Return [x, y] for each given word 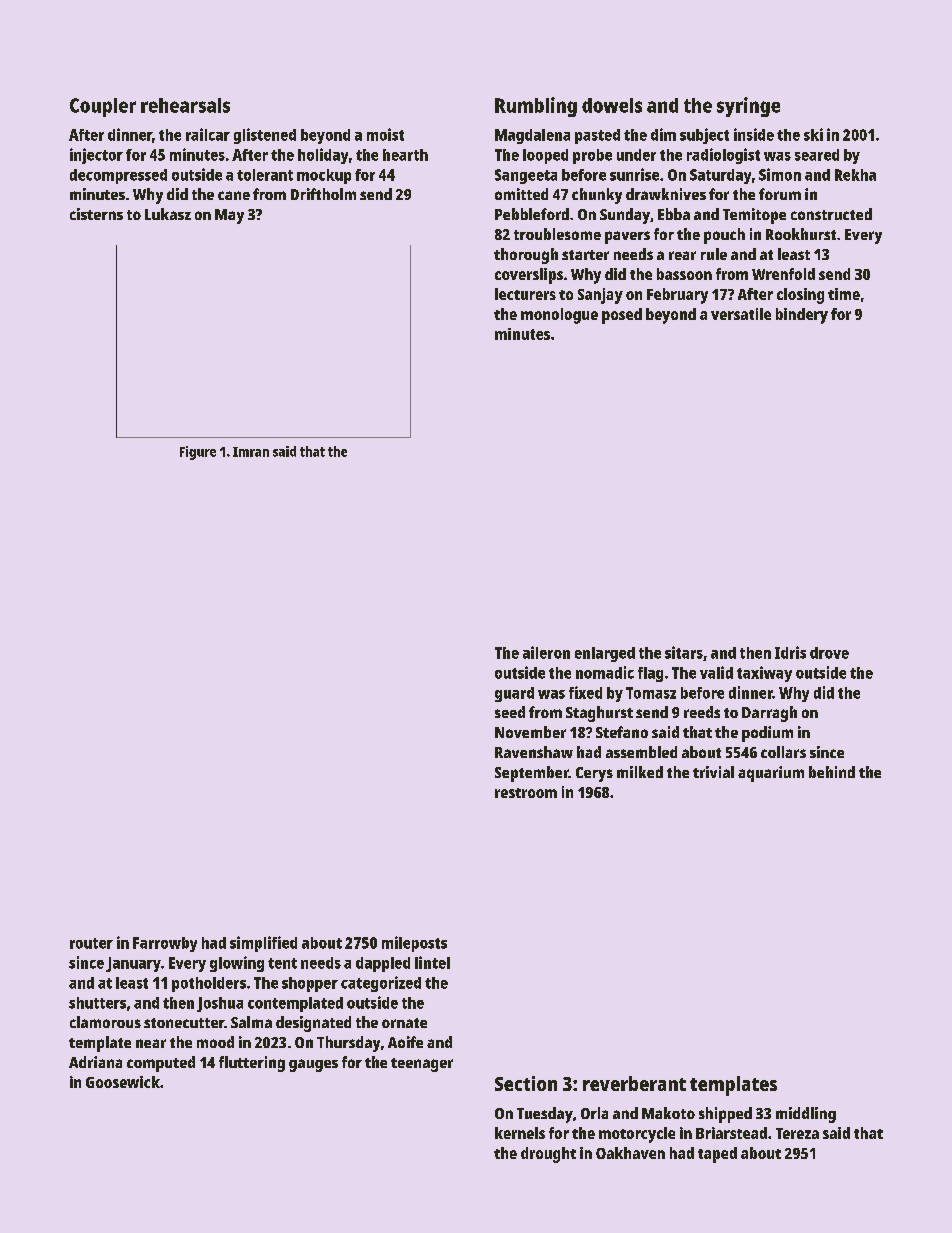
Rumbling [536, 107]
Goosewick [123, 1082]
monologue [559, 316]
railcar [208, 134]
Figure [198, 453]
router [91, 943]
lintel [432, 962]
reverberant [634, 1083]
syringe [748, 107]
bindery [802, 316]
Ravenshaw [534, 752]
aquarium [771, 774]
